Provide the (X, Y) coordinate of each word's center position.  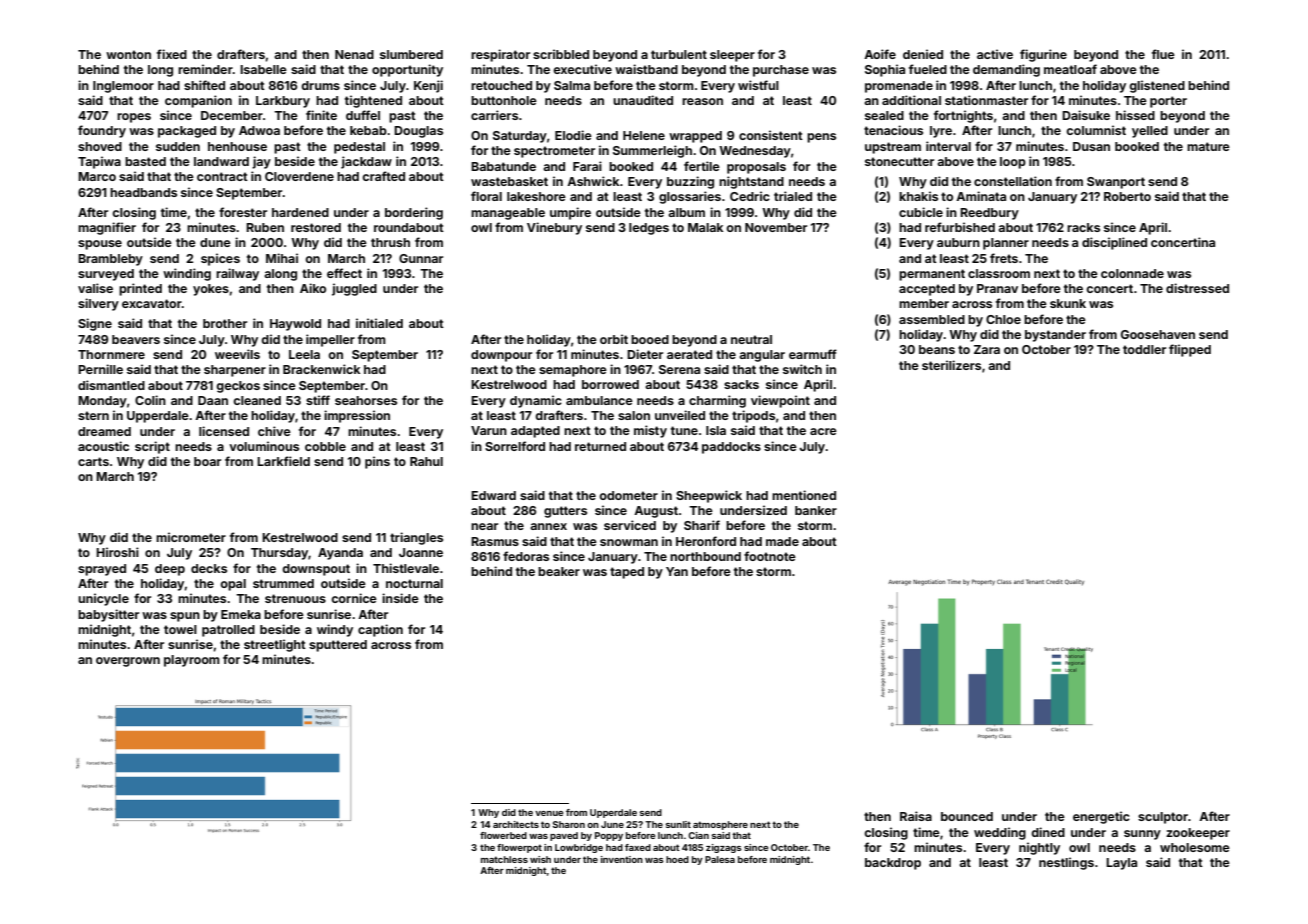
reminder (205, 69)
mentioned (804, 495)
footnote (770, 556)
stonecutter (899, 161)
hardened (300, 212)
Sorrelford (515, 446)
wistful (758, 85)
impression (357, 416)
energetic (1101, 817)
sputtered (338, 646)
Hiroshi (117, 552)
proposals (756, 168)
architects (516, 824)
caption (380, 630)
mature (1208, 146)
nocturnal (414, 583)
